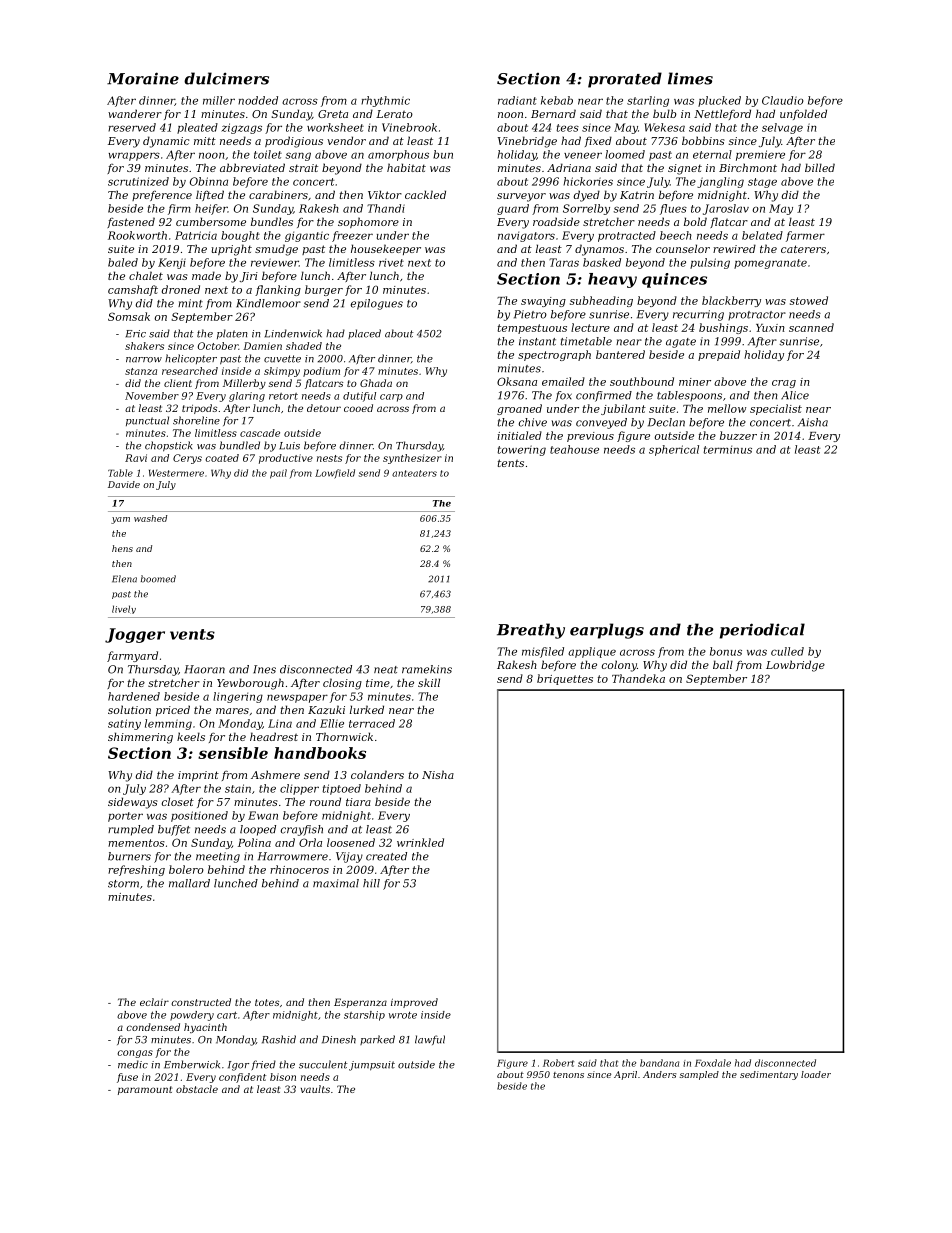 The height and width of the page is (1233, 952). Describe the element at coordinates (690, 78) in the page. I see `limes` at that location.
